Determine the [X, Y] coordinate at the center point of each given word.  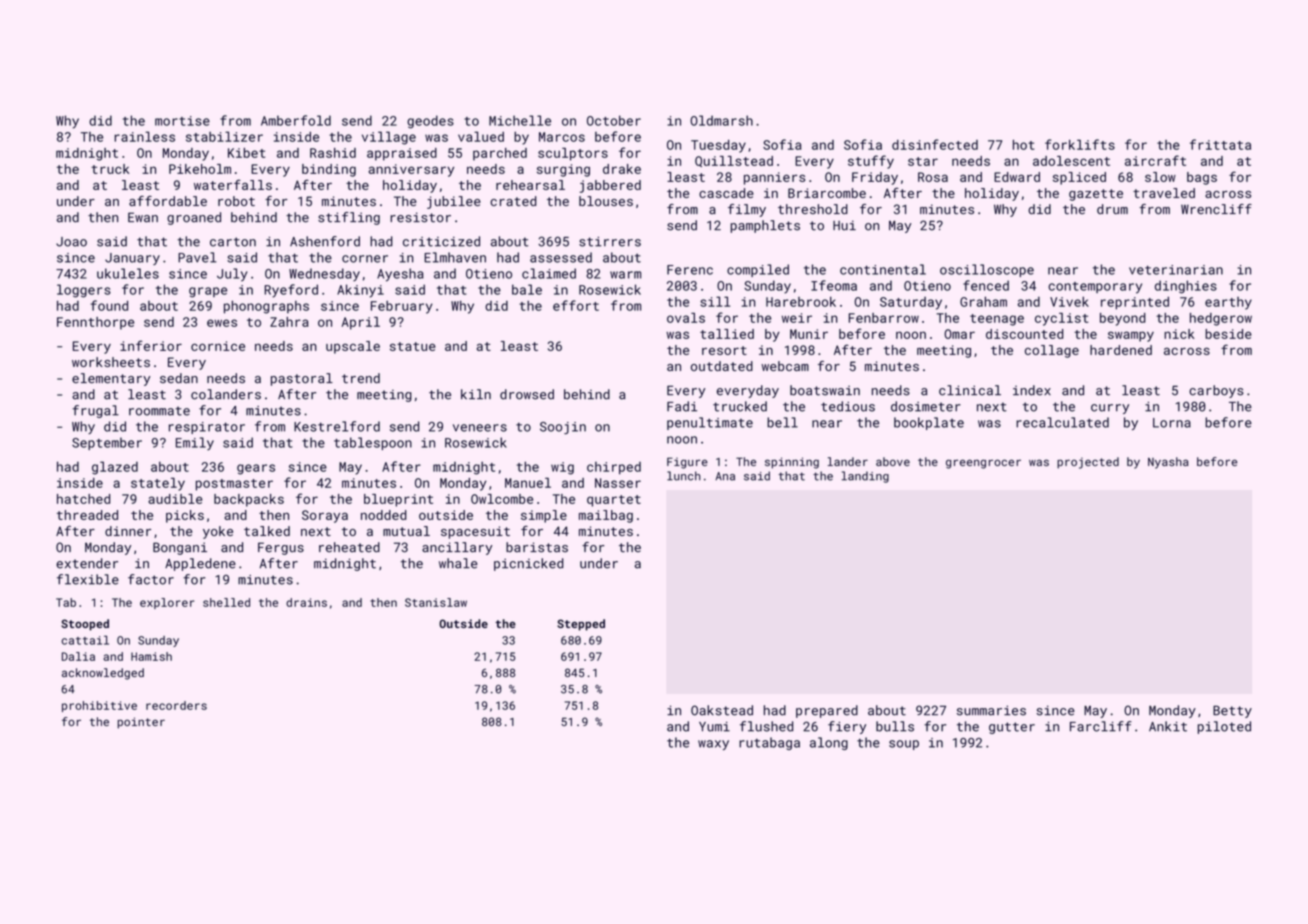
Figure [687, 463]
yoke [218, 532]
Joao [71, 242]
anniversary [411, 170]
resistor [420, 217]
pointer [141, 723]
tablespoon [373, 443]
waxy [713, 745]
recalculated [1062, 422]
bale [527, 289]
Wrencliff [1216, 209]
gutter [1012, 728]
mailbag [606, 516]
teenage [997, 320]
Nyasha [1168, 463]
